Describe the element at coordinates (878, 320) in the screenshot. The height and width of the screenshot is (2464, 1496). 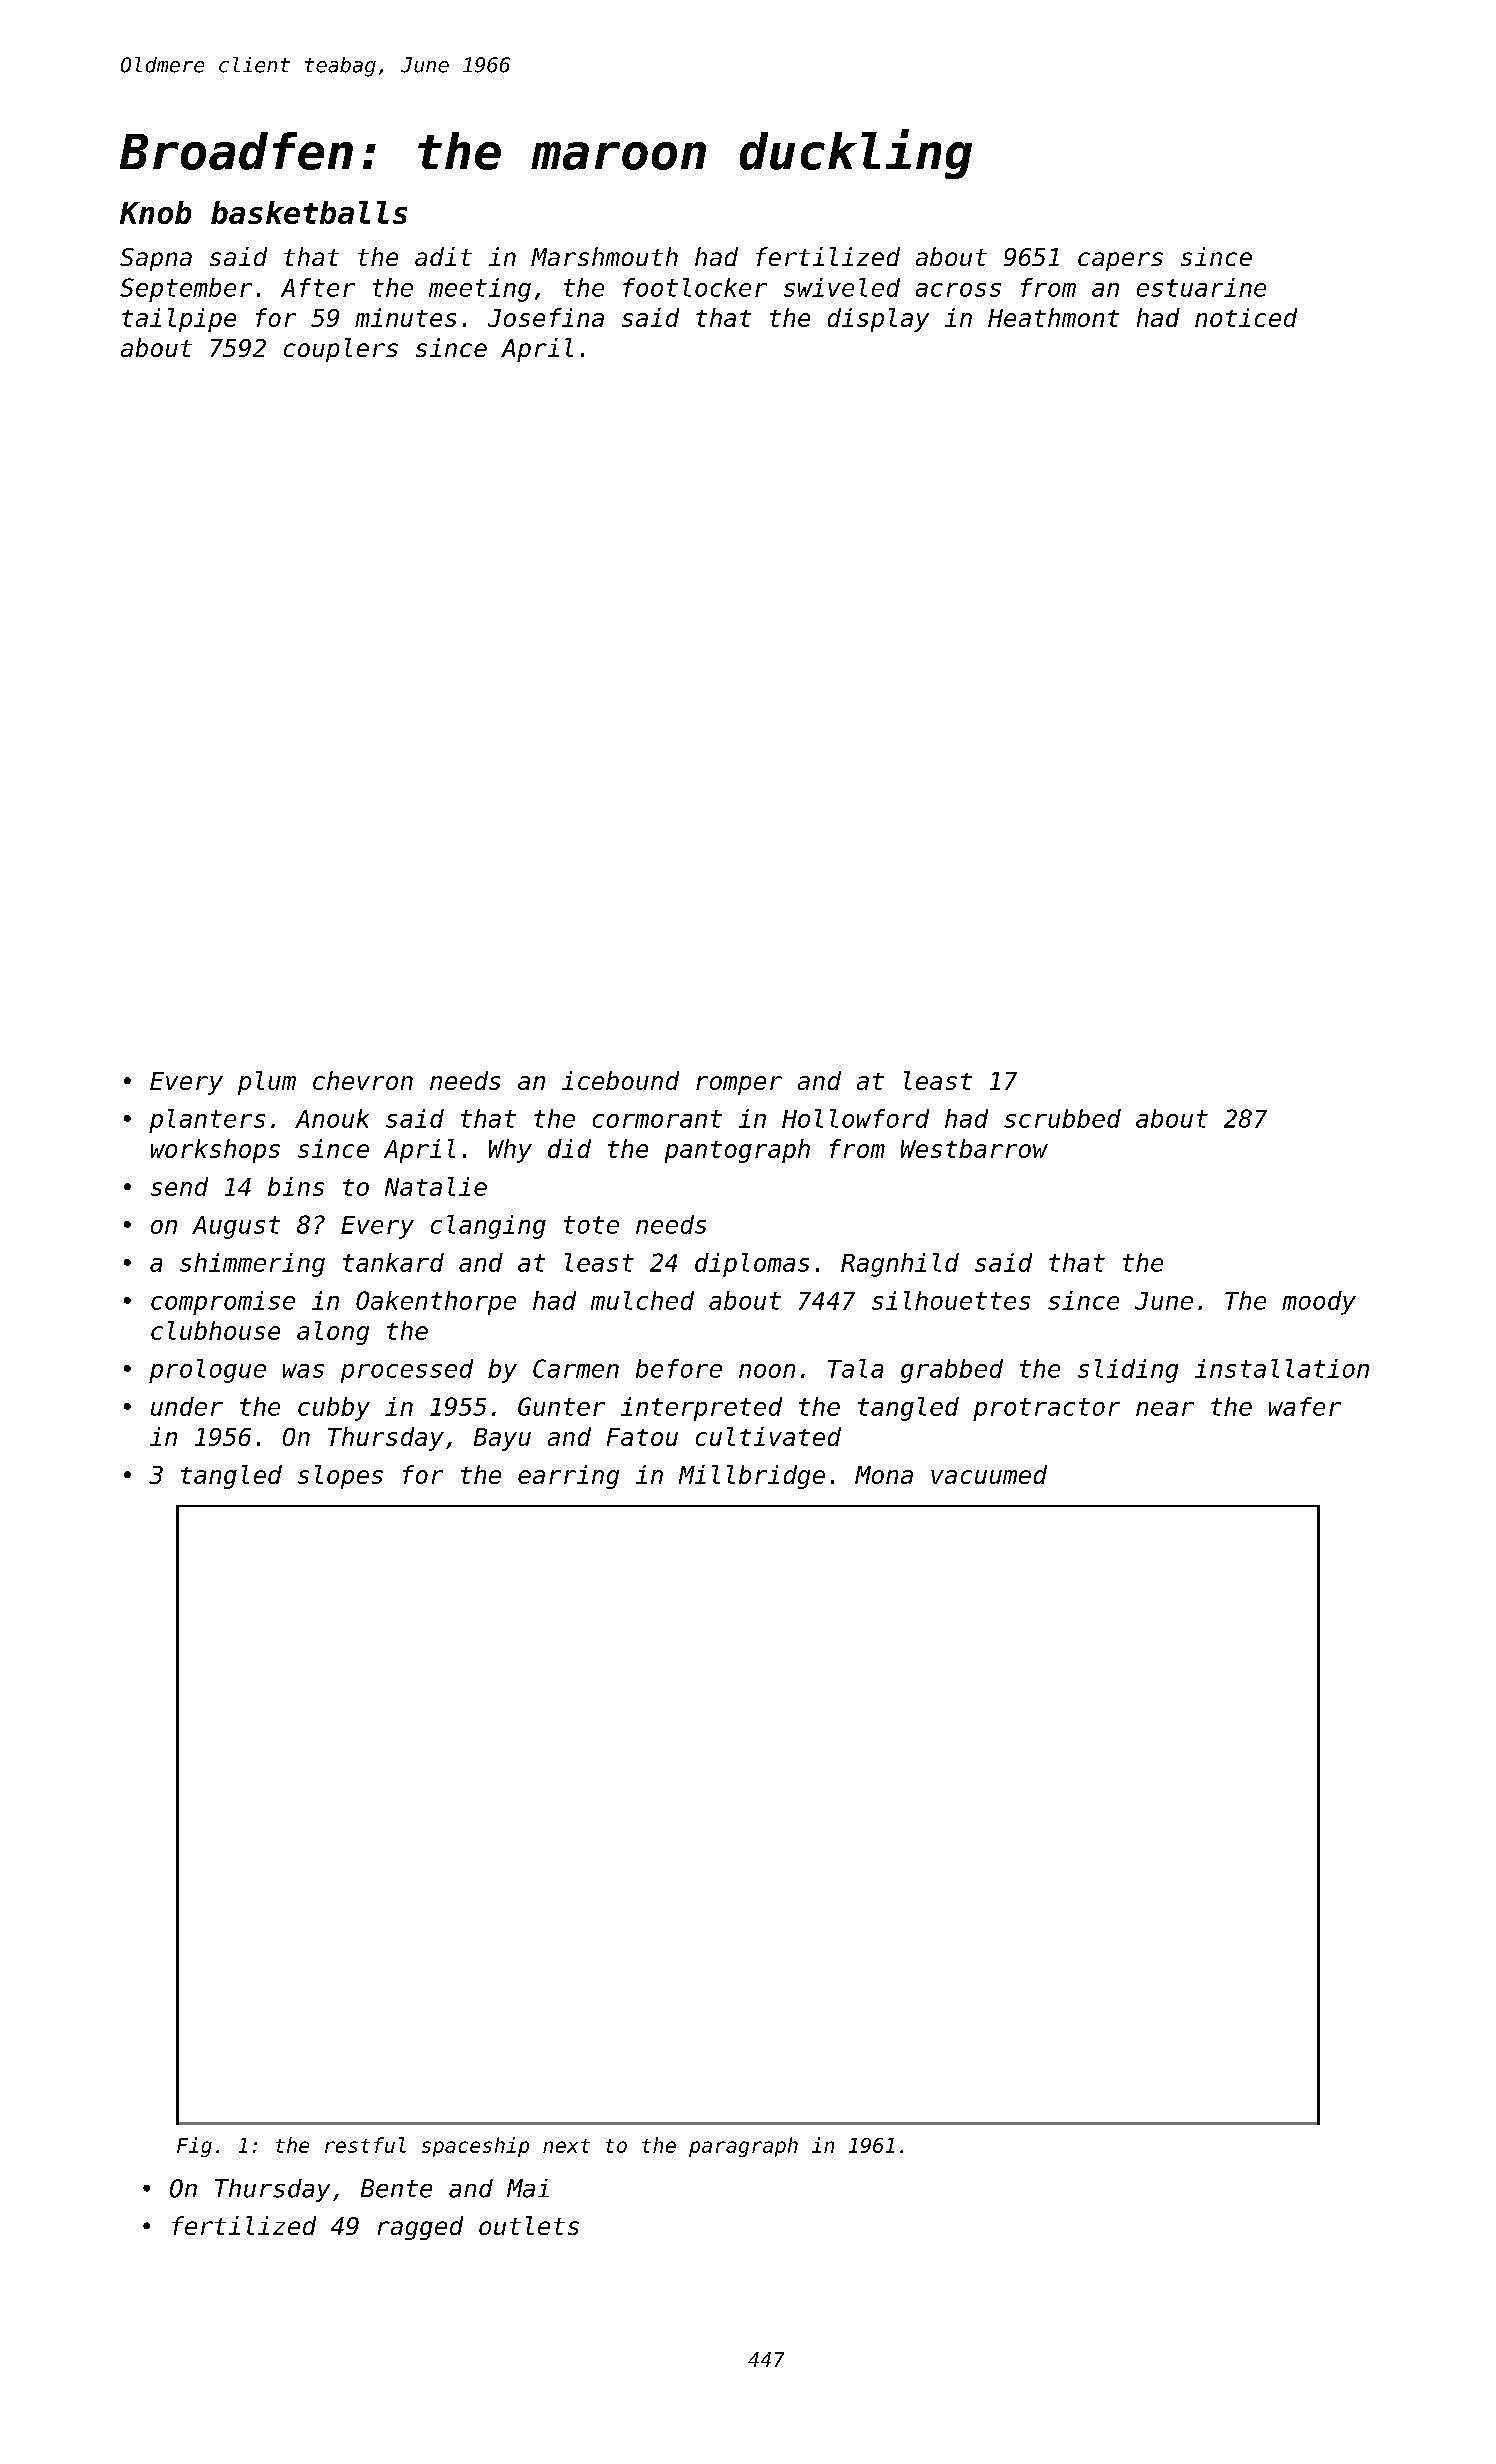
I see `display` at that location.
